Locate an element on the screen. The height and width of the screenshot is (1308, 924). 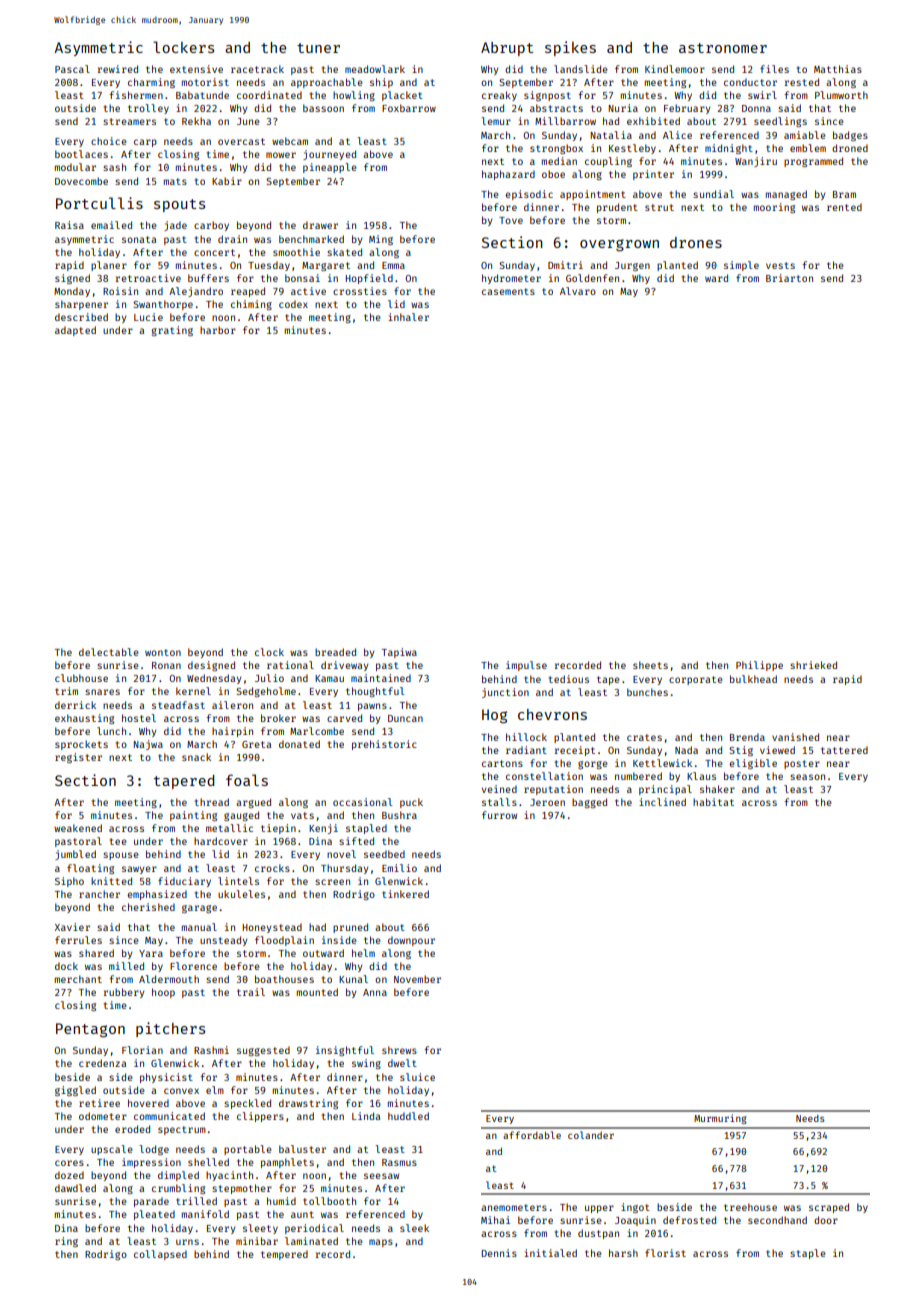
collapsed is located at coordinates (160, 1255).
